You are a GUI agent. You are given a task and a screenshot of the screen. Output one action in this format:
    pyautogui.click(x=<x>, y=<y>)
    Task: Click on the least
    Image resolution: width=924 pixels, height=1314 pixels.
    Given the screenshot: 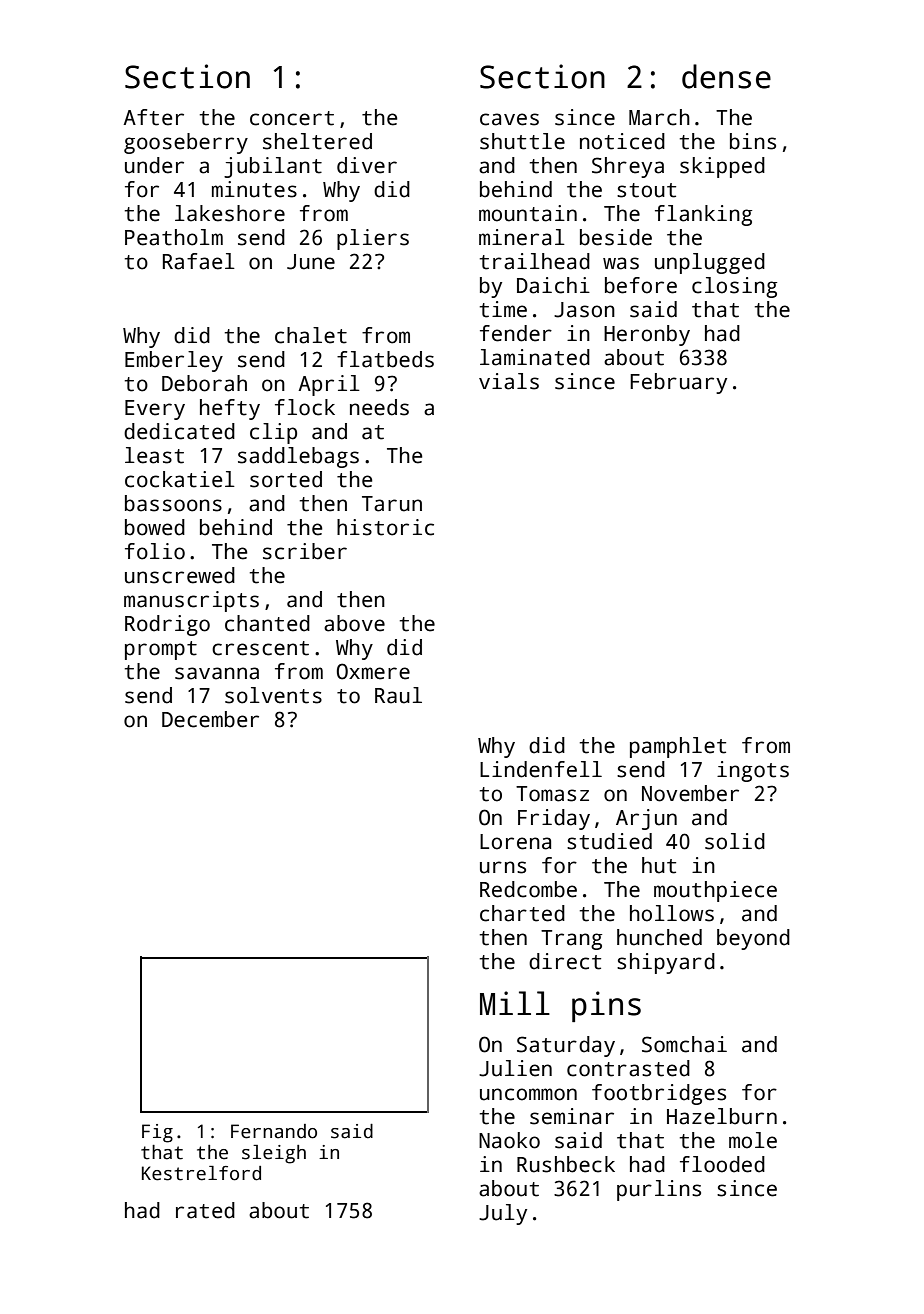 What is the action you would take?
    pyautogui.click(x=154, y=455)
